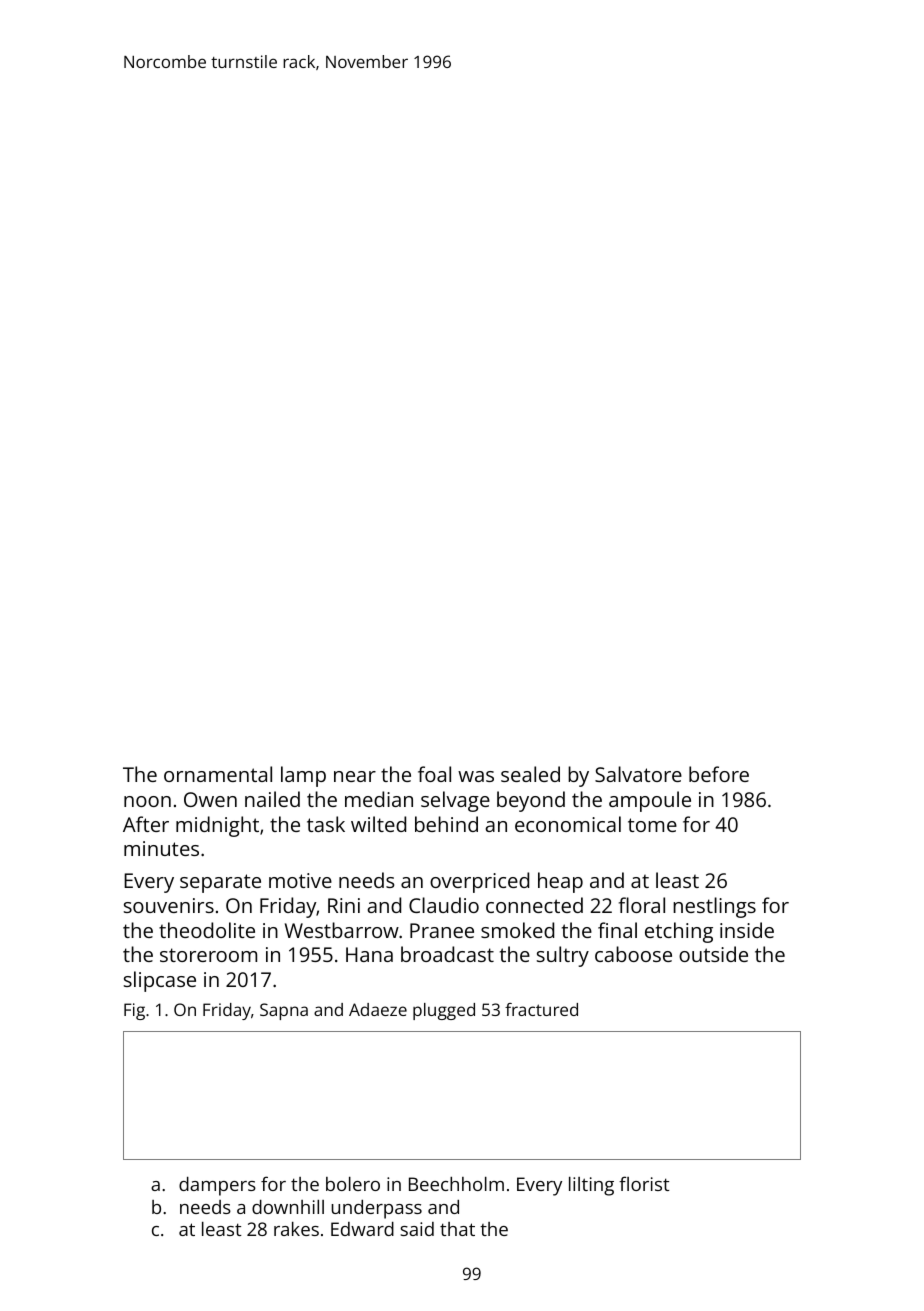  I want to click on dampers, so click(217, 1186).
